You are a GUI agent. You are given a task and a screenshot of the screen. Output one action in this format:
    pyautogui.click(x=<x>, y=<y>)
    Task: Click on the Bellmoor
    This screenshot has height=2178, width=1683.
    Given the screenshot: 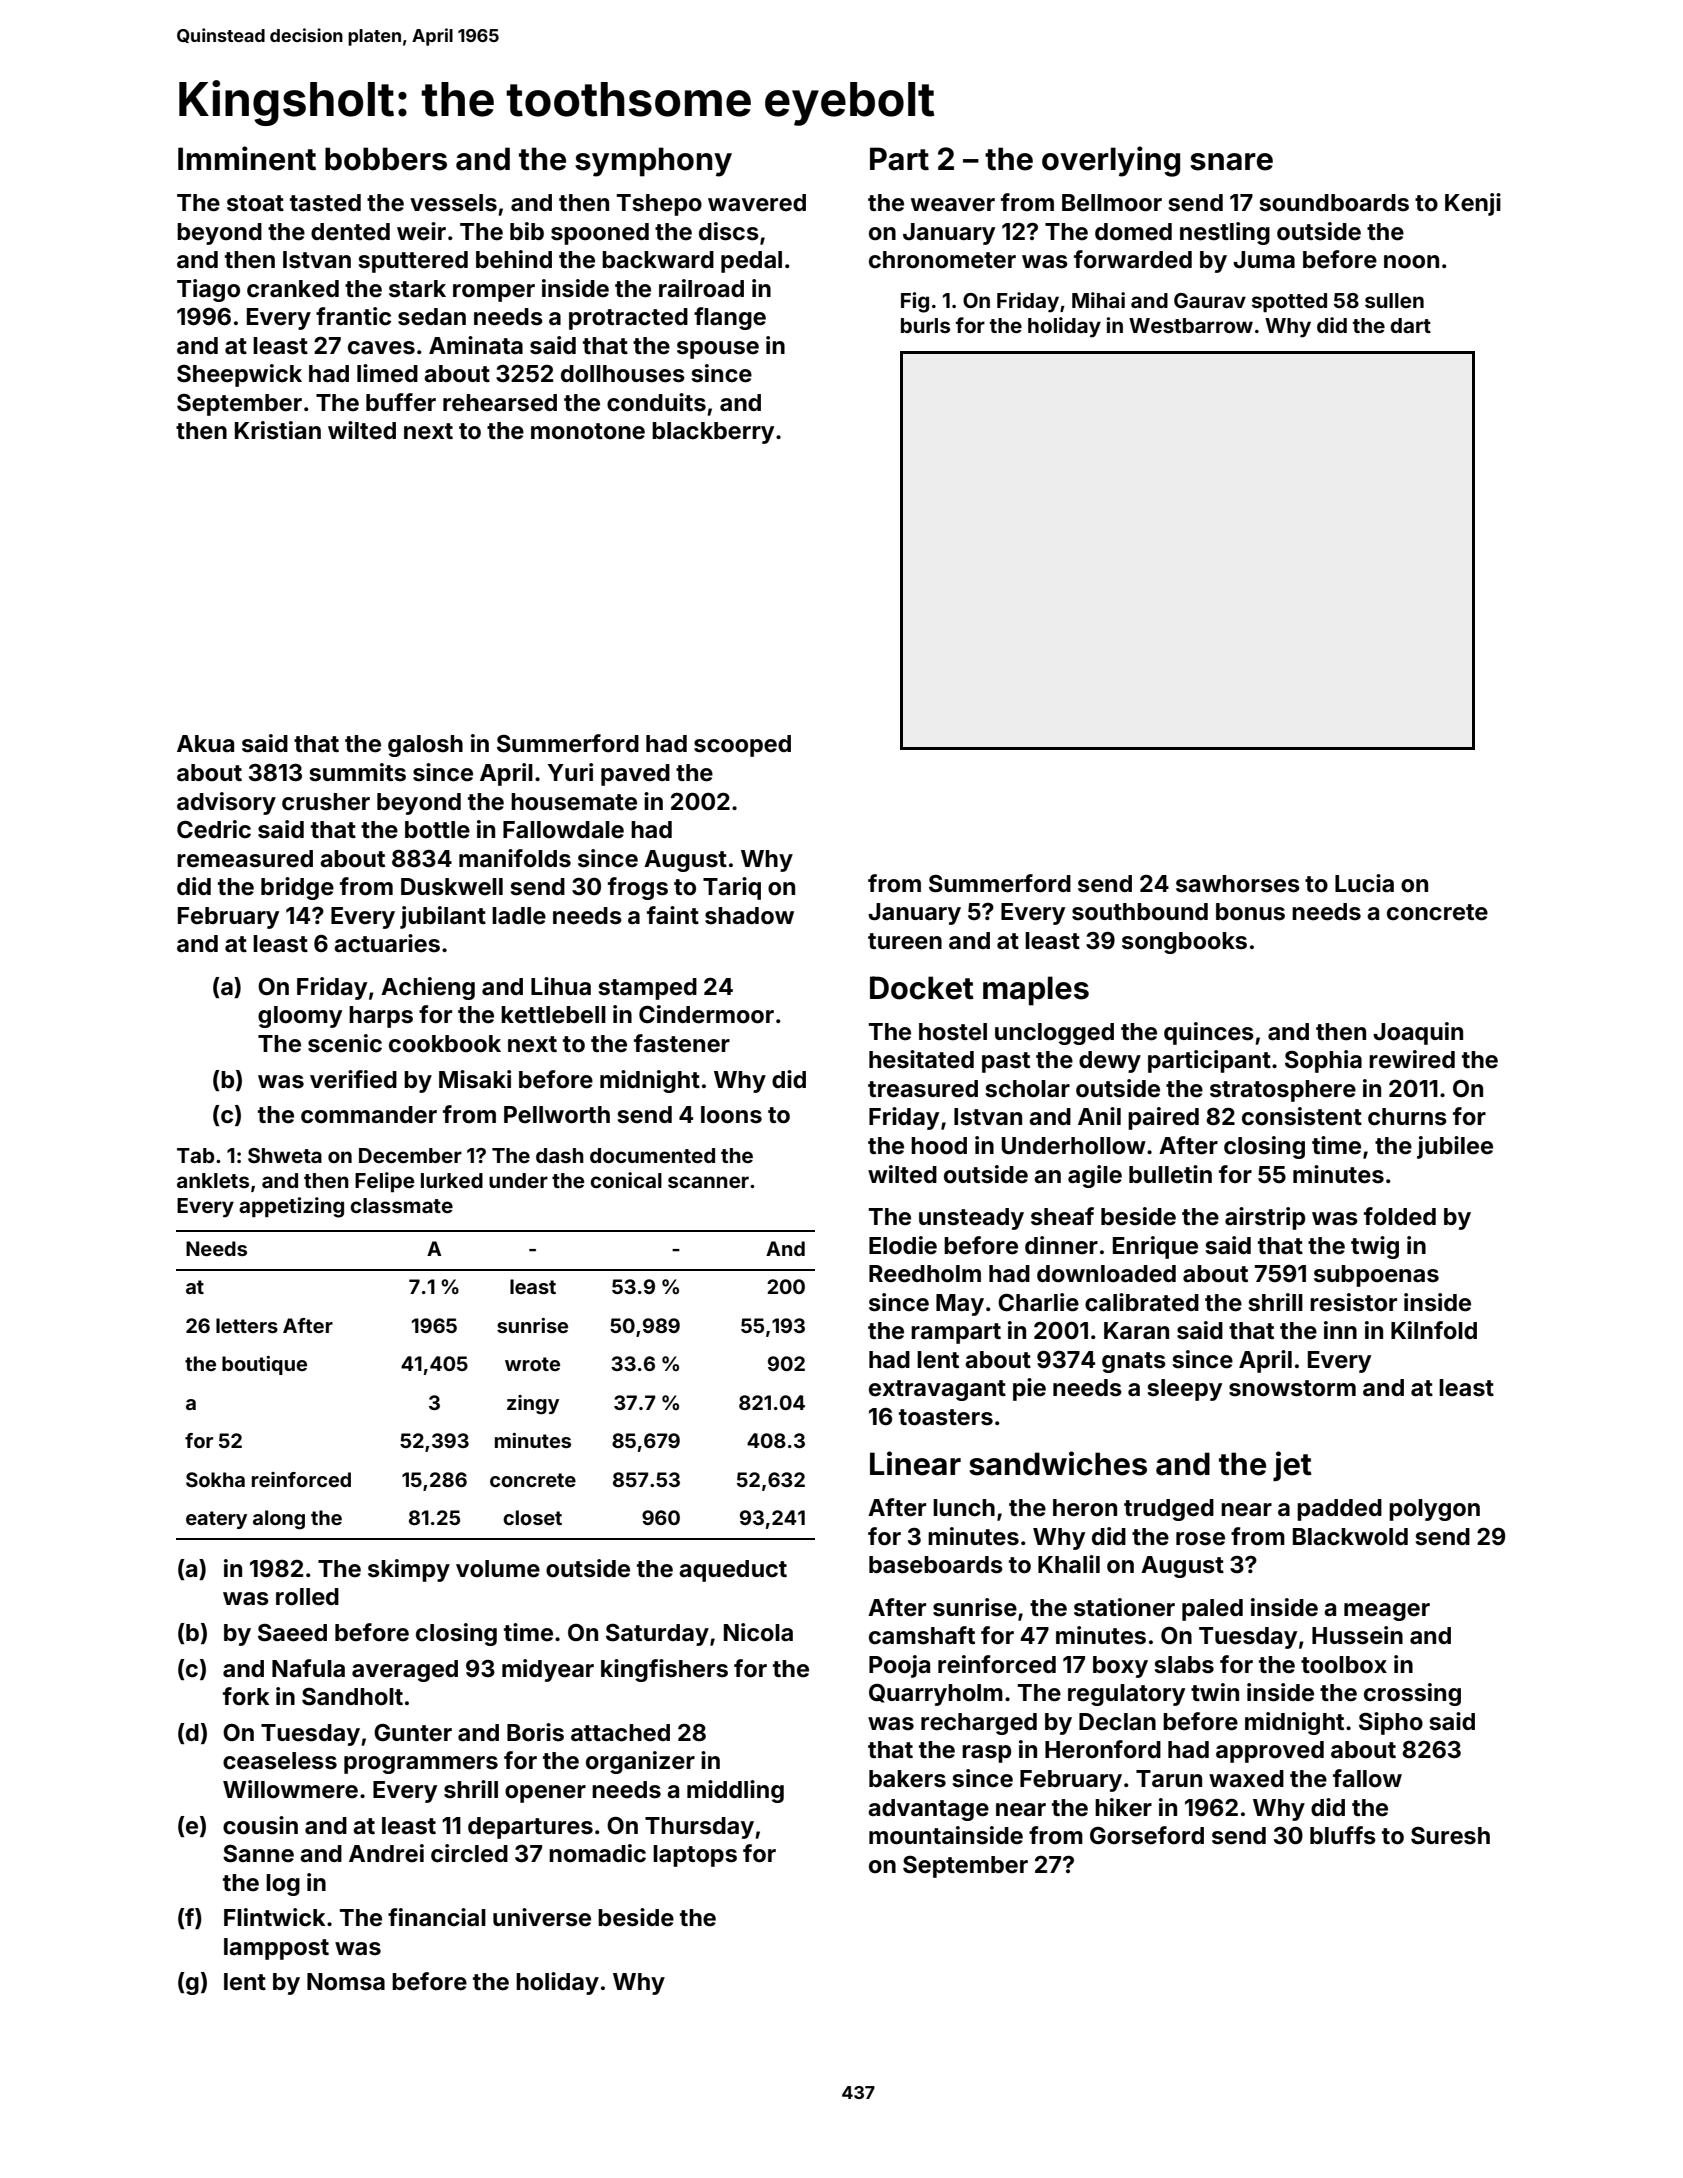 What is the action you would take?
    pyautogui.click(x=1112, y=203)
